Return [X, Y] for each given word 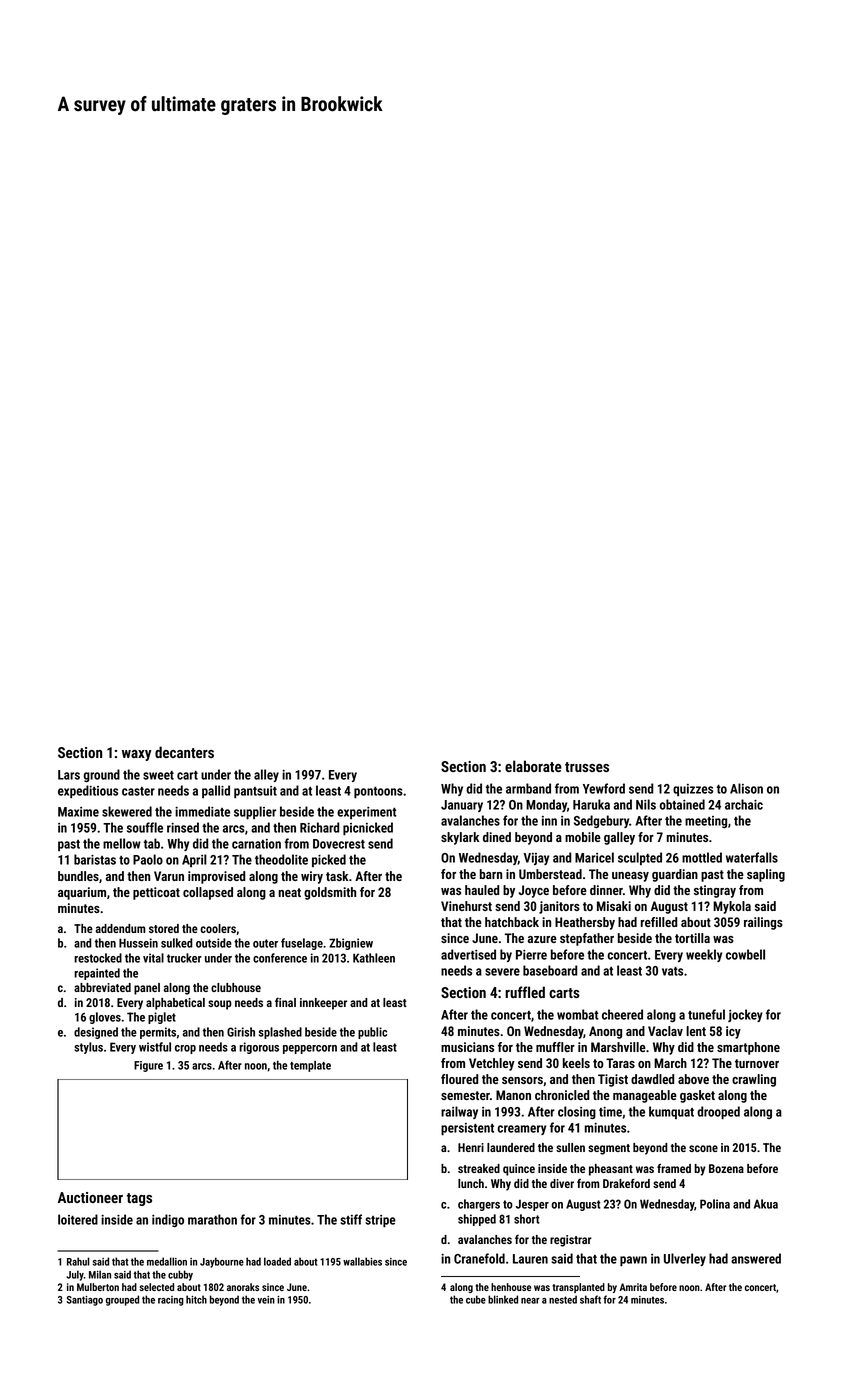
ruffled [525, 992]
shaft [590, 1299]
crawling [754, 1080]
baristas [95, 859]
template [310, 1066]
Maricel [594, 857]
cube [476, 1299]
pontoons [378, 792]
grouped [122, 1300]
